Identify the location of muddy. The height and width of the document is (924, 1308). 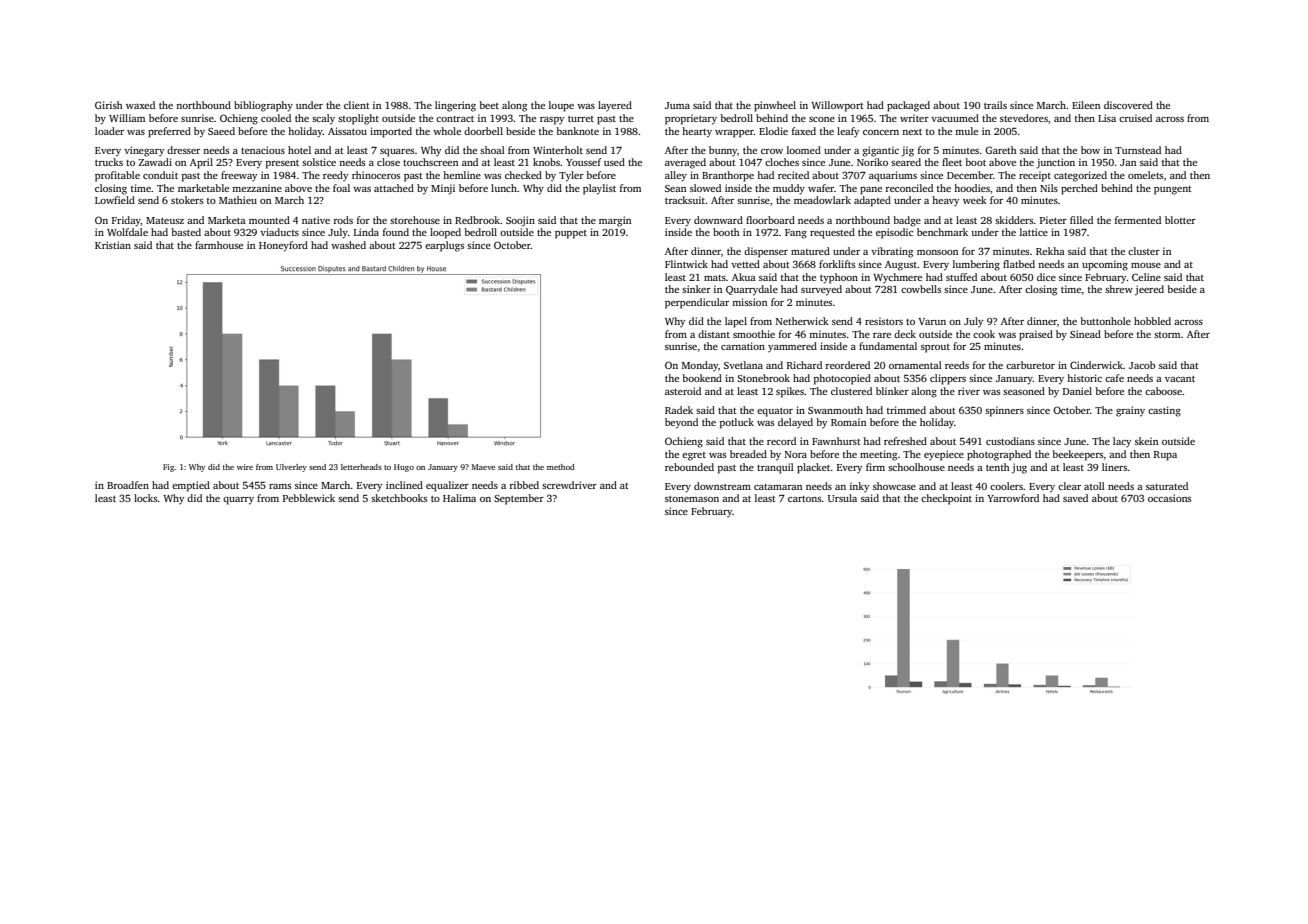
(789, 189).
